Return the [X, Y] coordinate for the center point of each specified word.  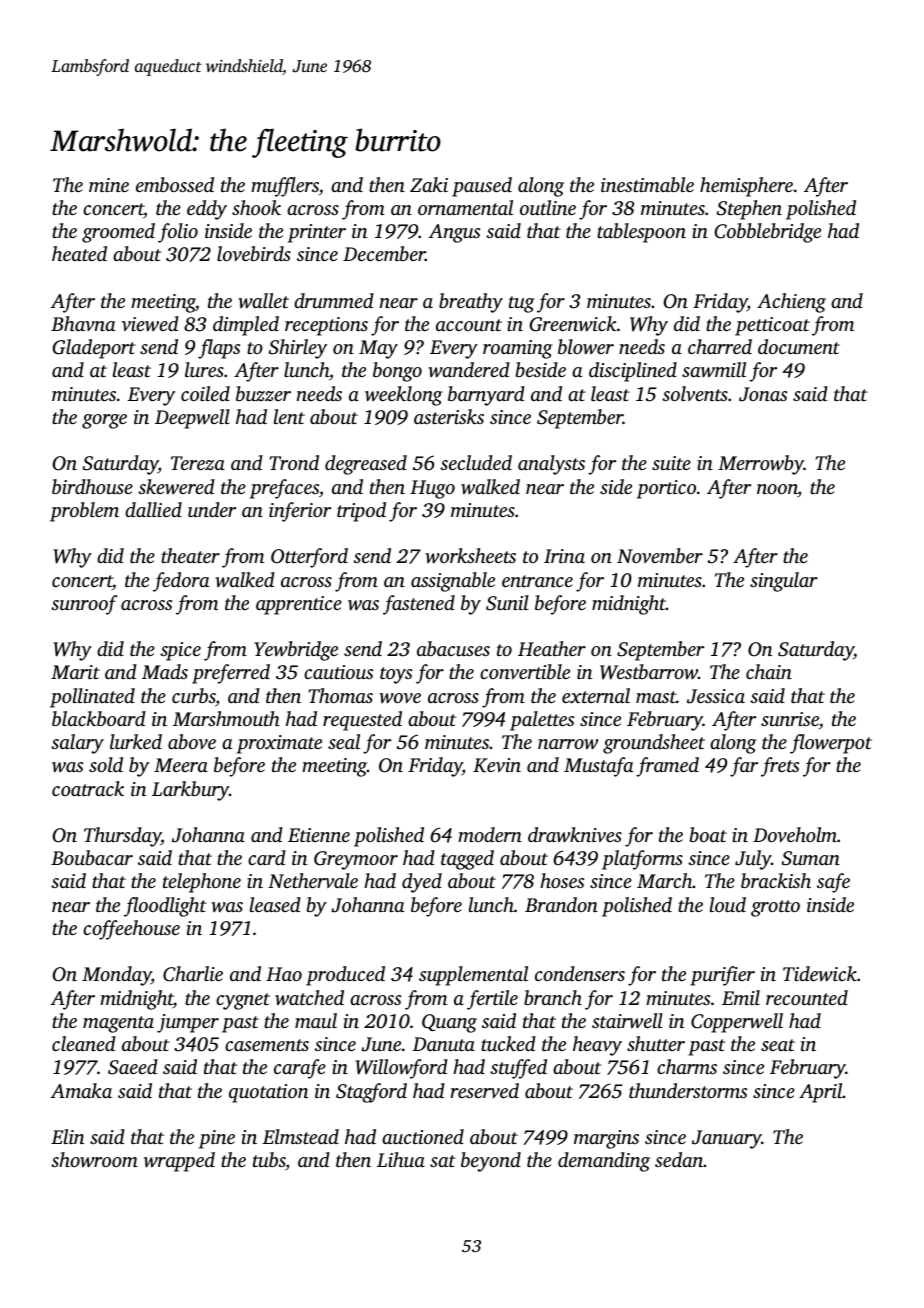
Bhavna [83, 323]
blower [586, 347]
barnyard [486, 396]
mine [109, 185]
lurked [136, 741]
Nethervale [313, 880]
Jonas [763, 394]
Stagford [371, 1093]
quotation [268, 1093]
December [384, 253]
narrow [568, 744]
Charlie [193, 974]
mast [656, 697]
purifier [722, 976]
